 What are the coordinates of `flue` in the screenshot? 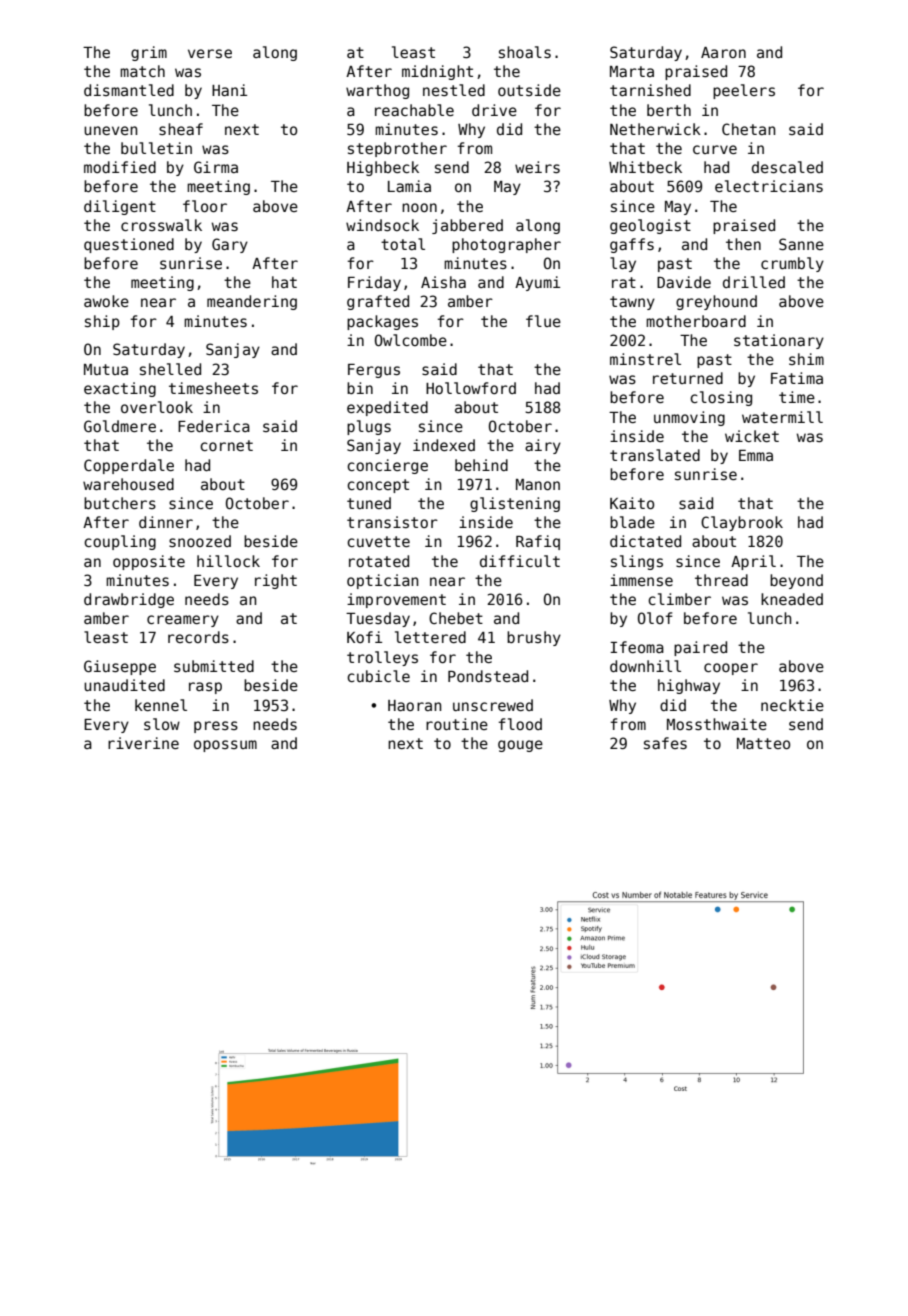 It's located at (543, 321).
